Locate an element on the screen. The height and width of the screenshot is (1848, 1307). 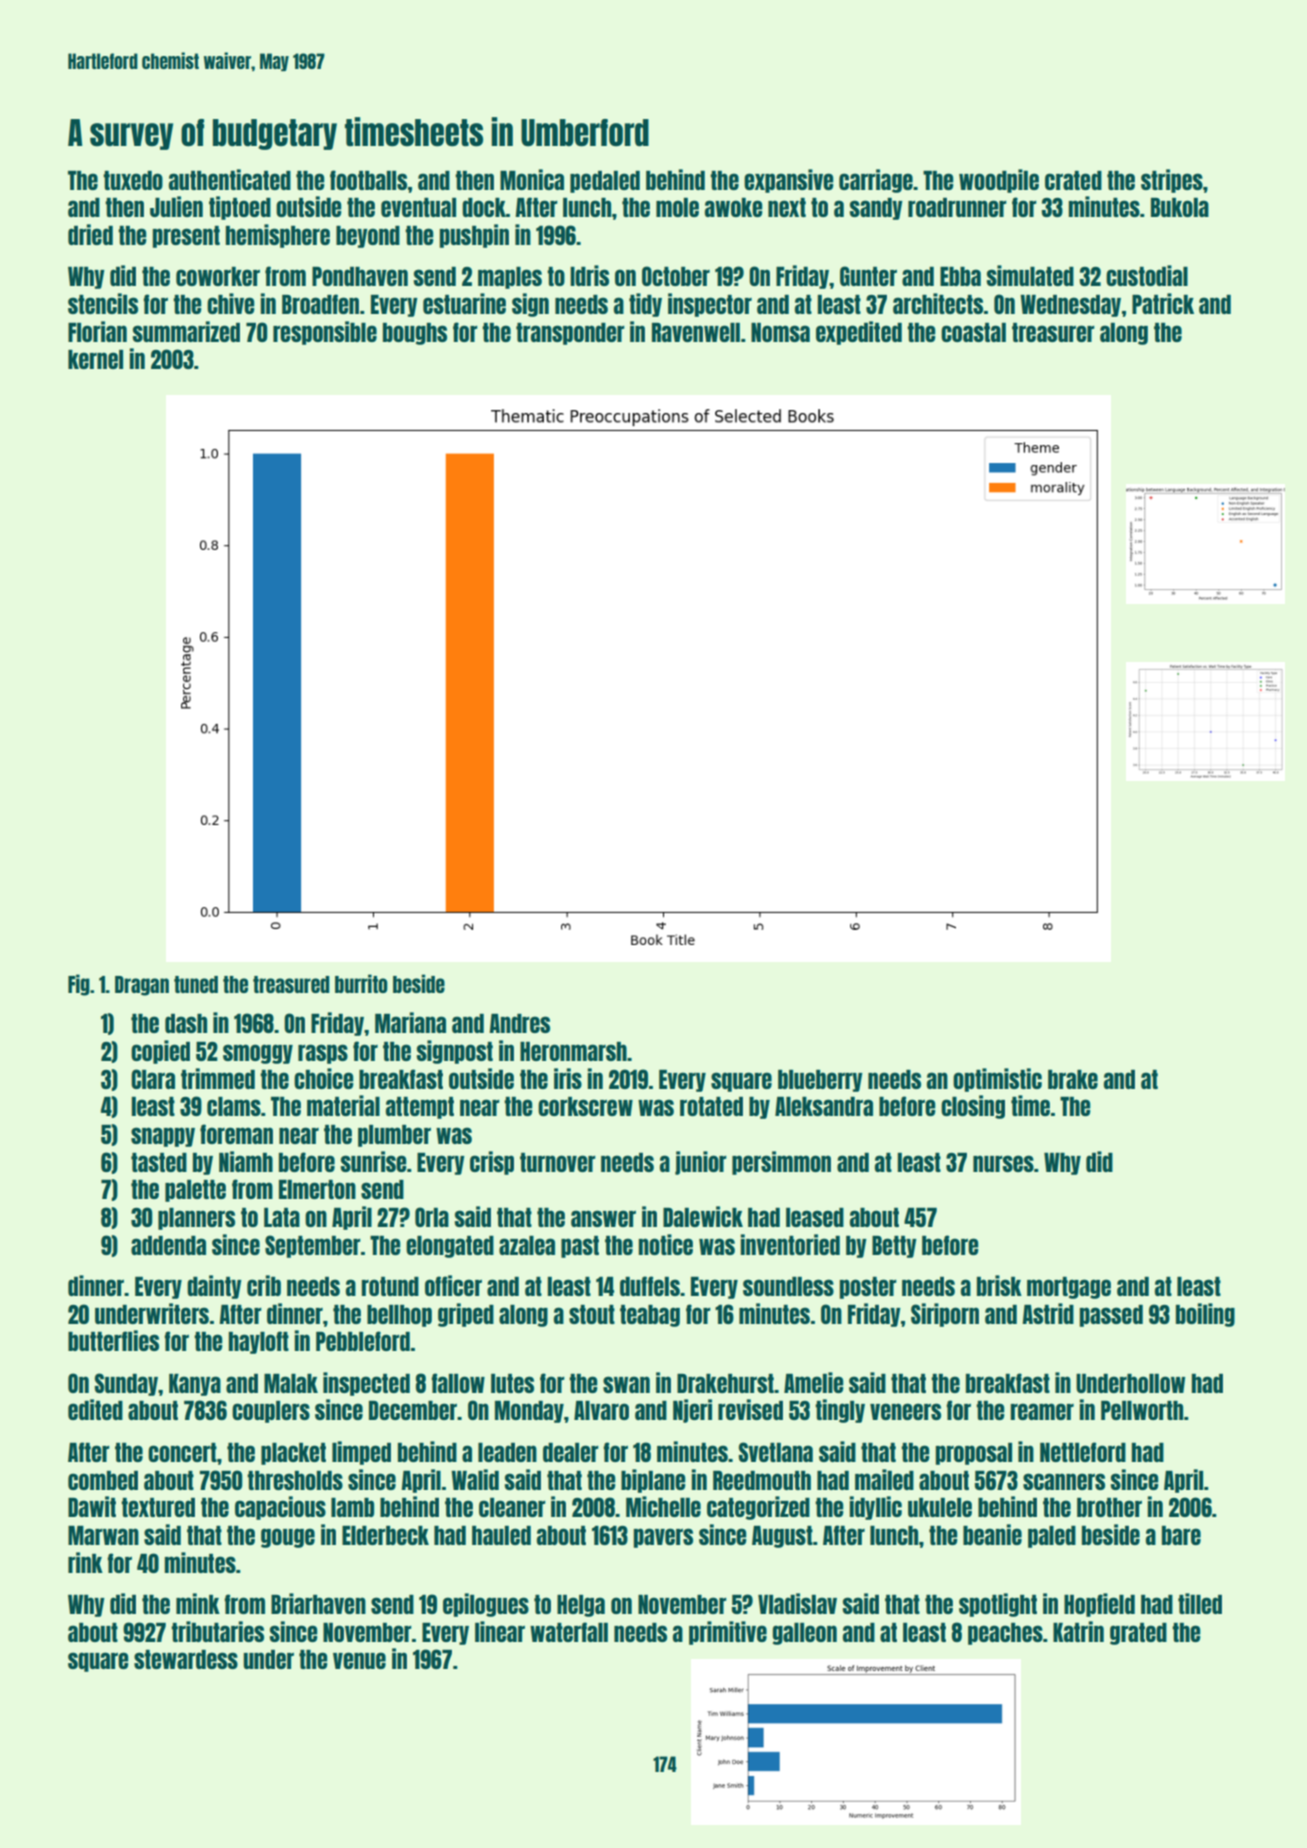
couplers is located at coordinates (271, 1412).
